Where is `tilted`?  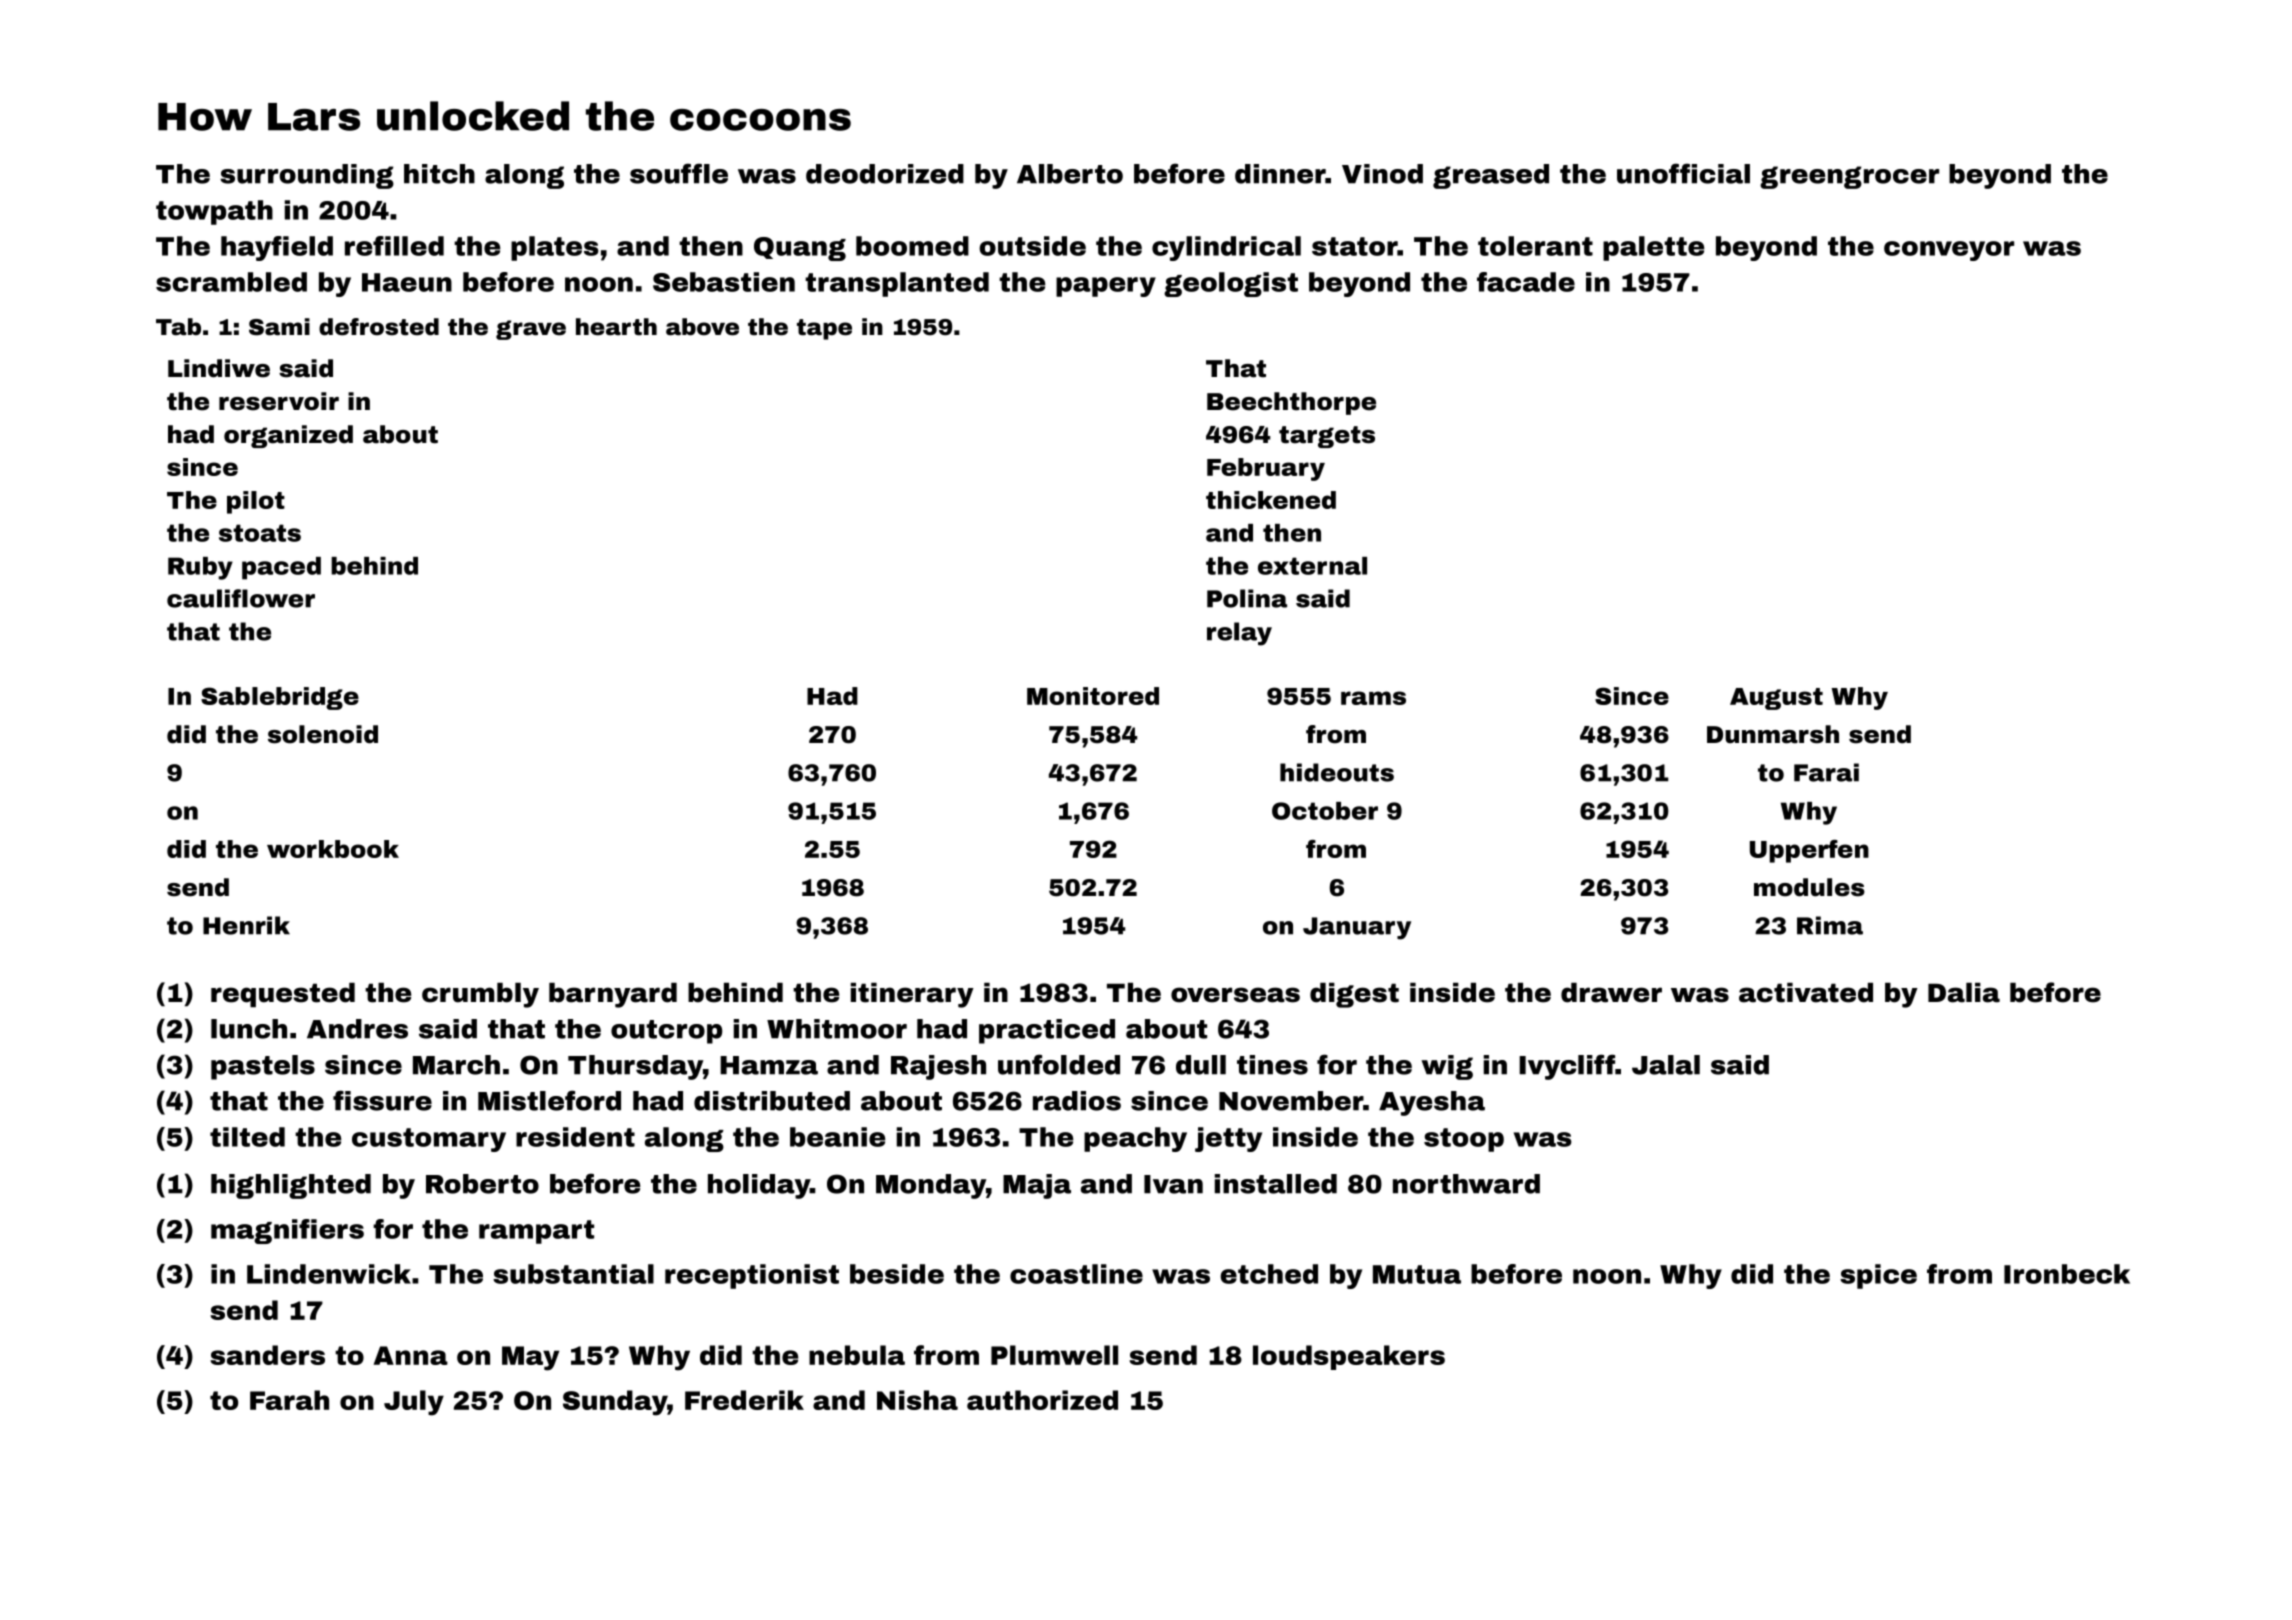 tilted is located at coordinates (247, 1137).
